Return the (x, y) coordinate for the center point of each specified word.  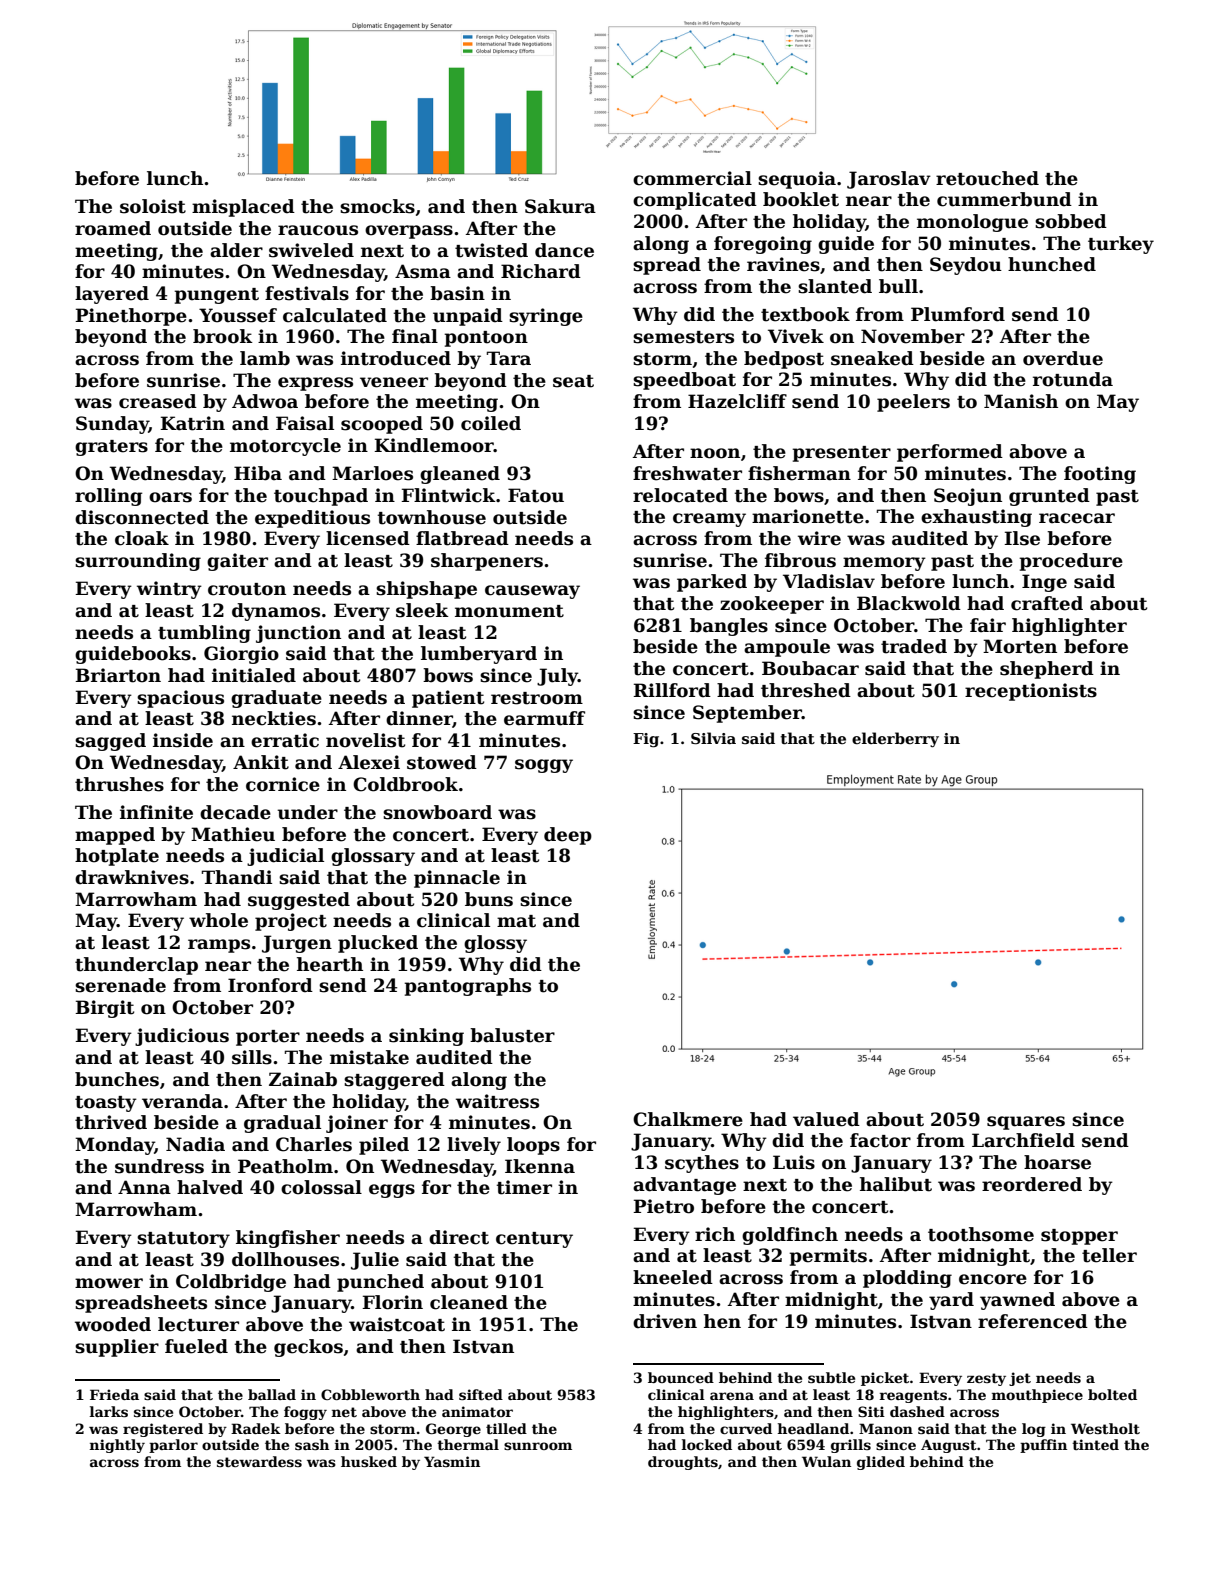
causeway (532, 592)
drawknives (132, 877)
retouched (987, 178)
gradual (282, 1124)
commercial (692, 178)
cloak (142, 538)
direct (459, 1237)
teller (1109, 1255)
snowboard (437, 812)
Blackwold (909, 603)
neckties (274, 718)
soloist (153, 206)
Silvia (713, 738)
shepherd (1047, 670)
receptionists (1031, 692)
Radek (256, 1428)
